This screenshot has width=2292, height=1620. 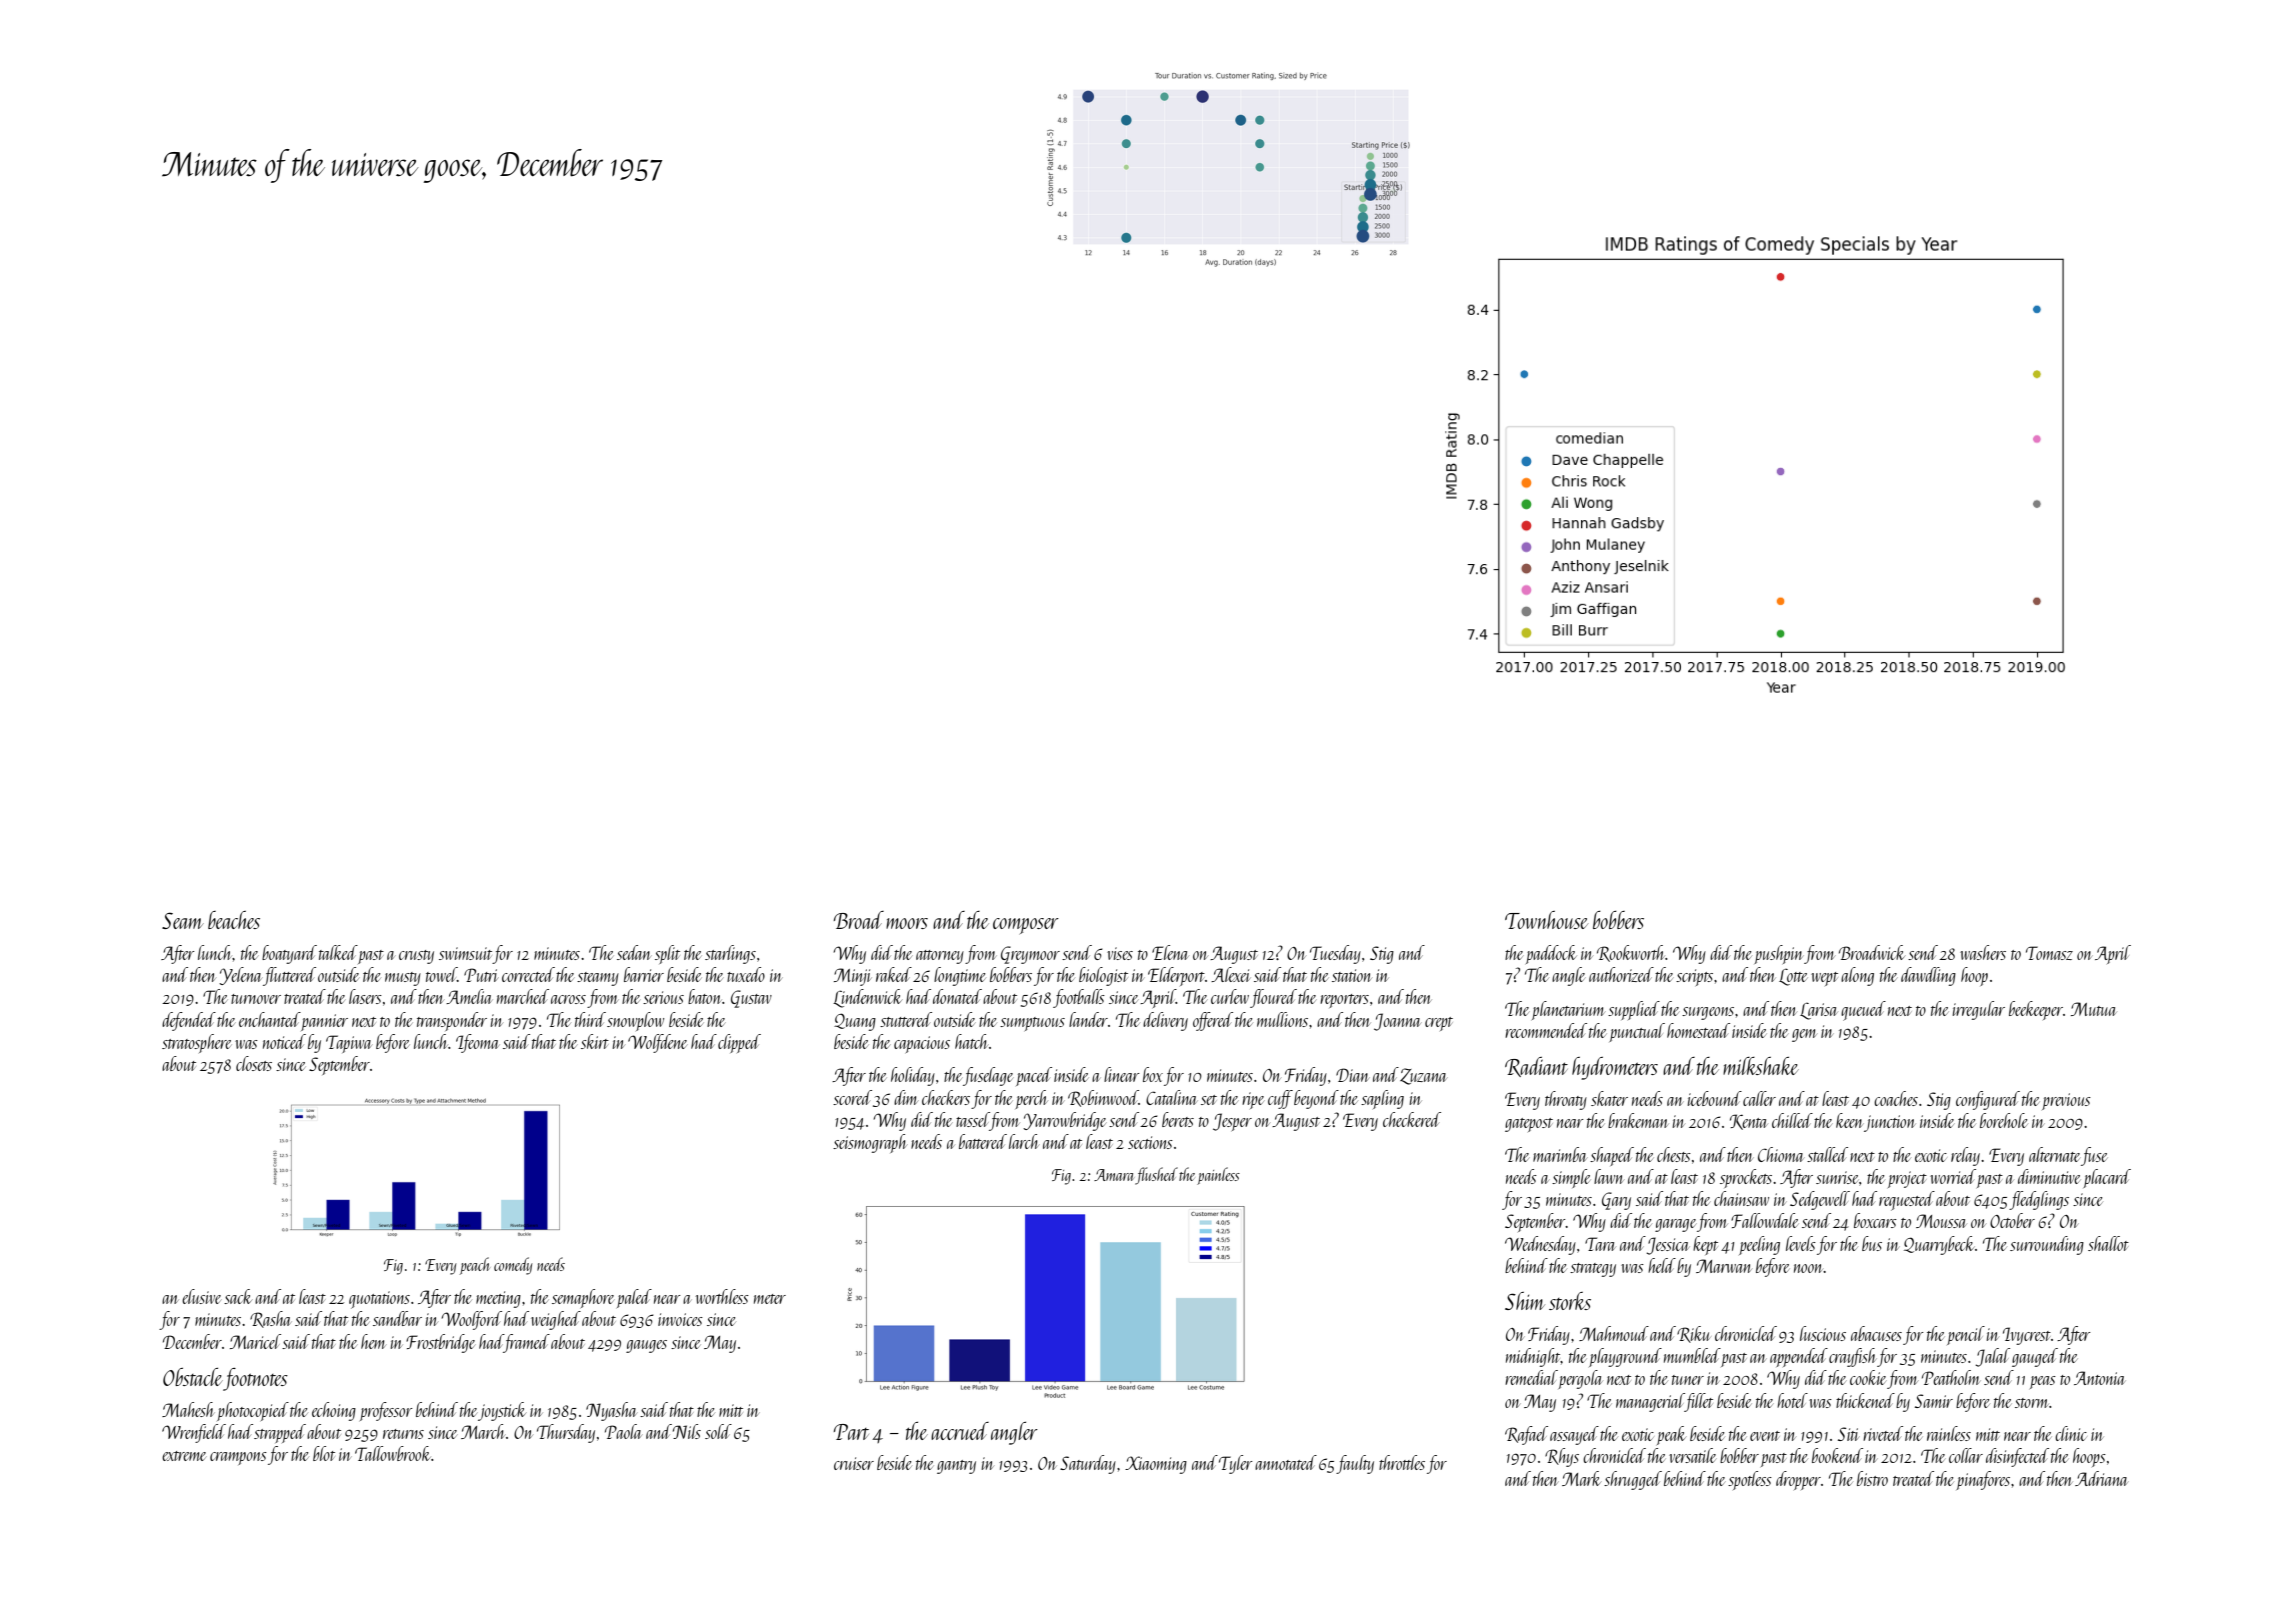 I want to click on closets, so click(x=254, y=1063).
